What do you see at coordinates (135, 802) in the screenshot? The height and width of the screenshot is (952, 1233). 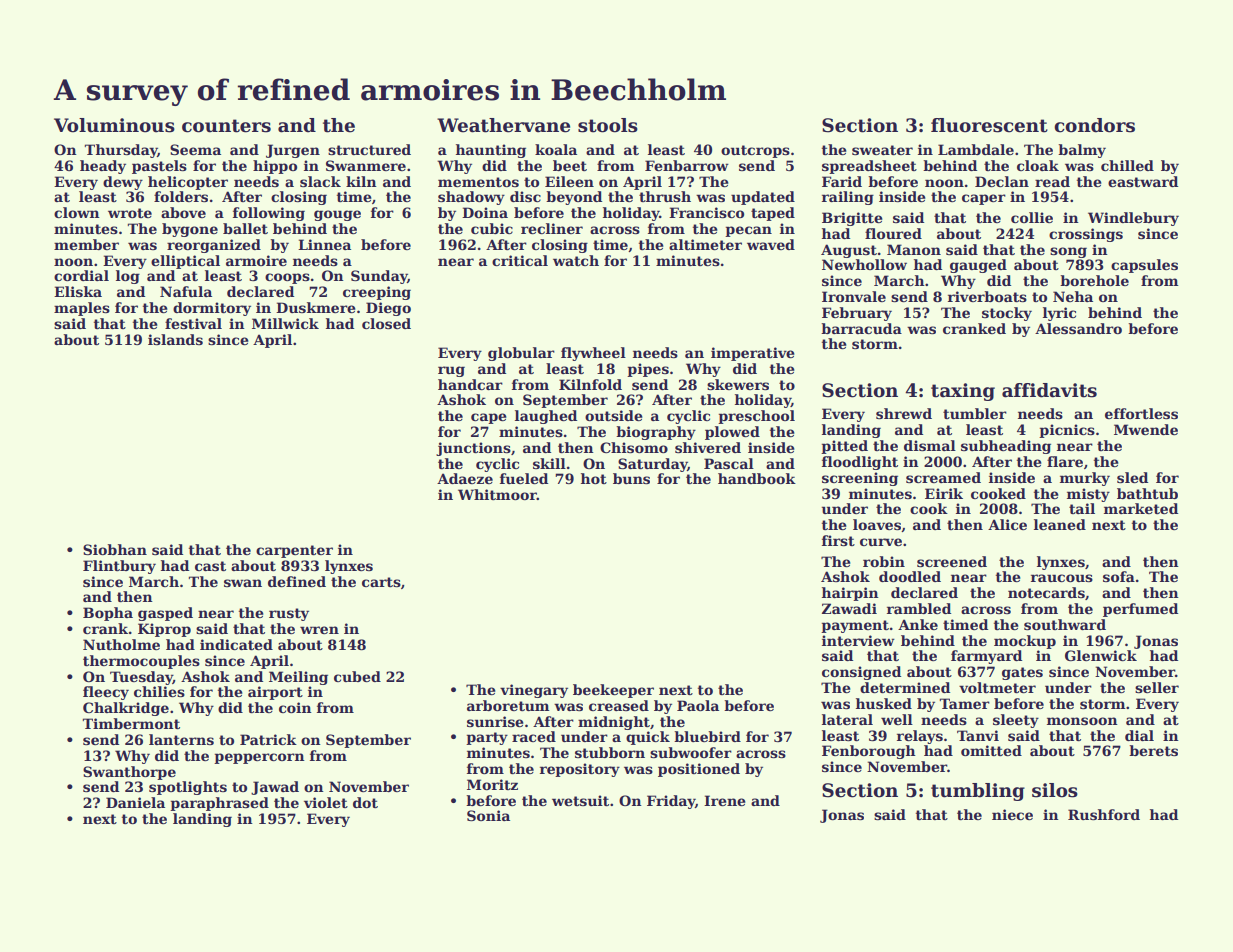 I see `Daniela` at bounding box center [135, 802].
